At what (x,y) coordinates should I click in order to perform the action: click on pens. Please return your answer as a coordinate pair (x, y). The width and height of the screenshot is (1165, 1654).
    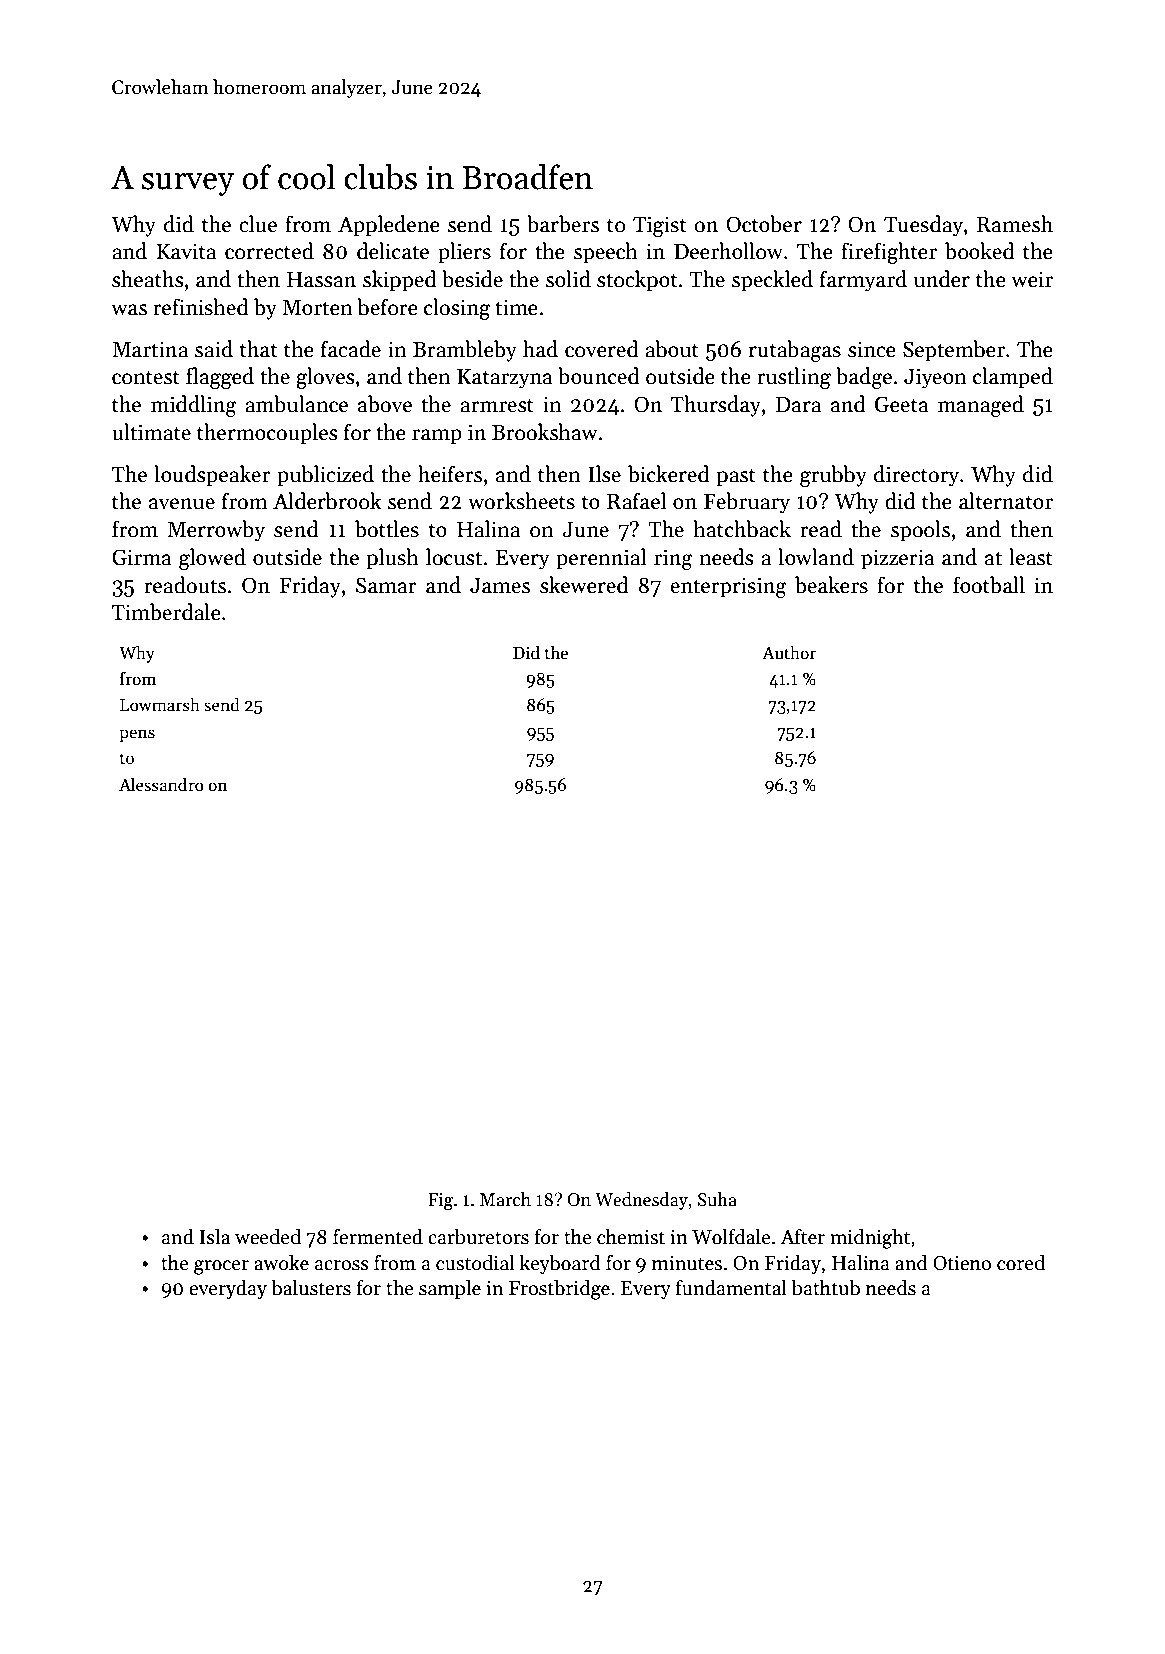
    Looking at the image, I should click on (137, 735).
